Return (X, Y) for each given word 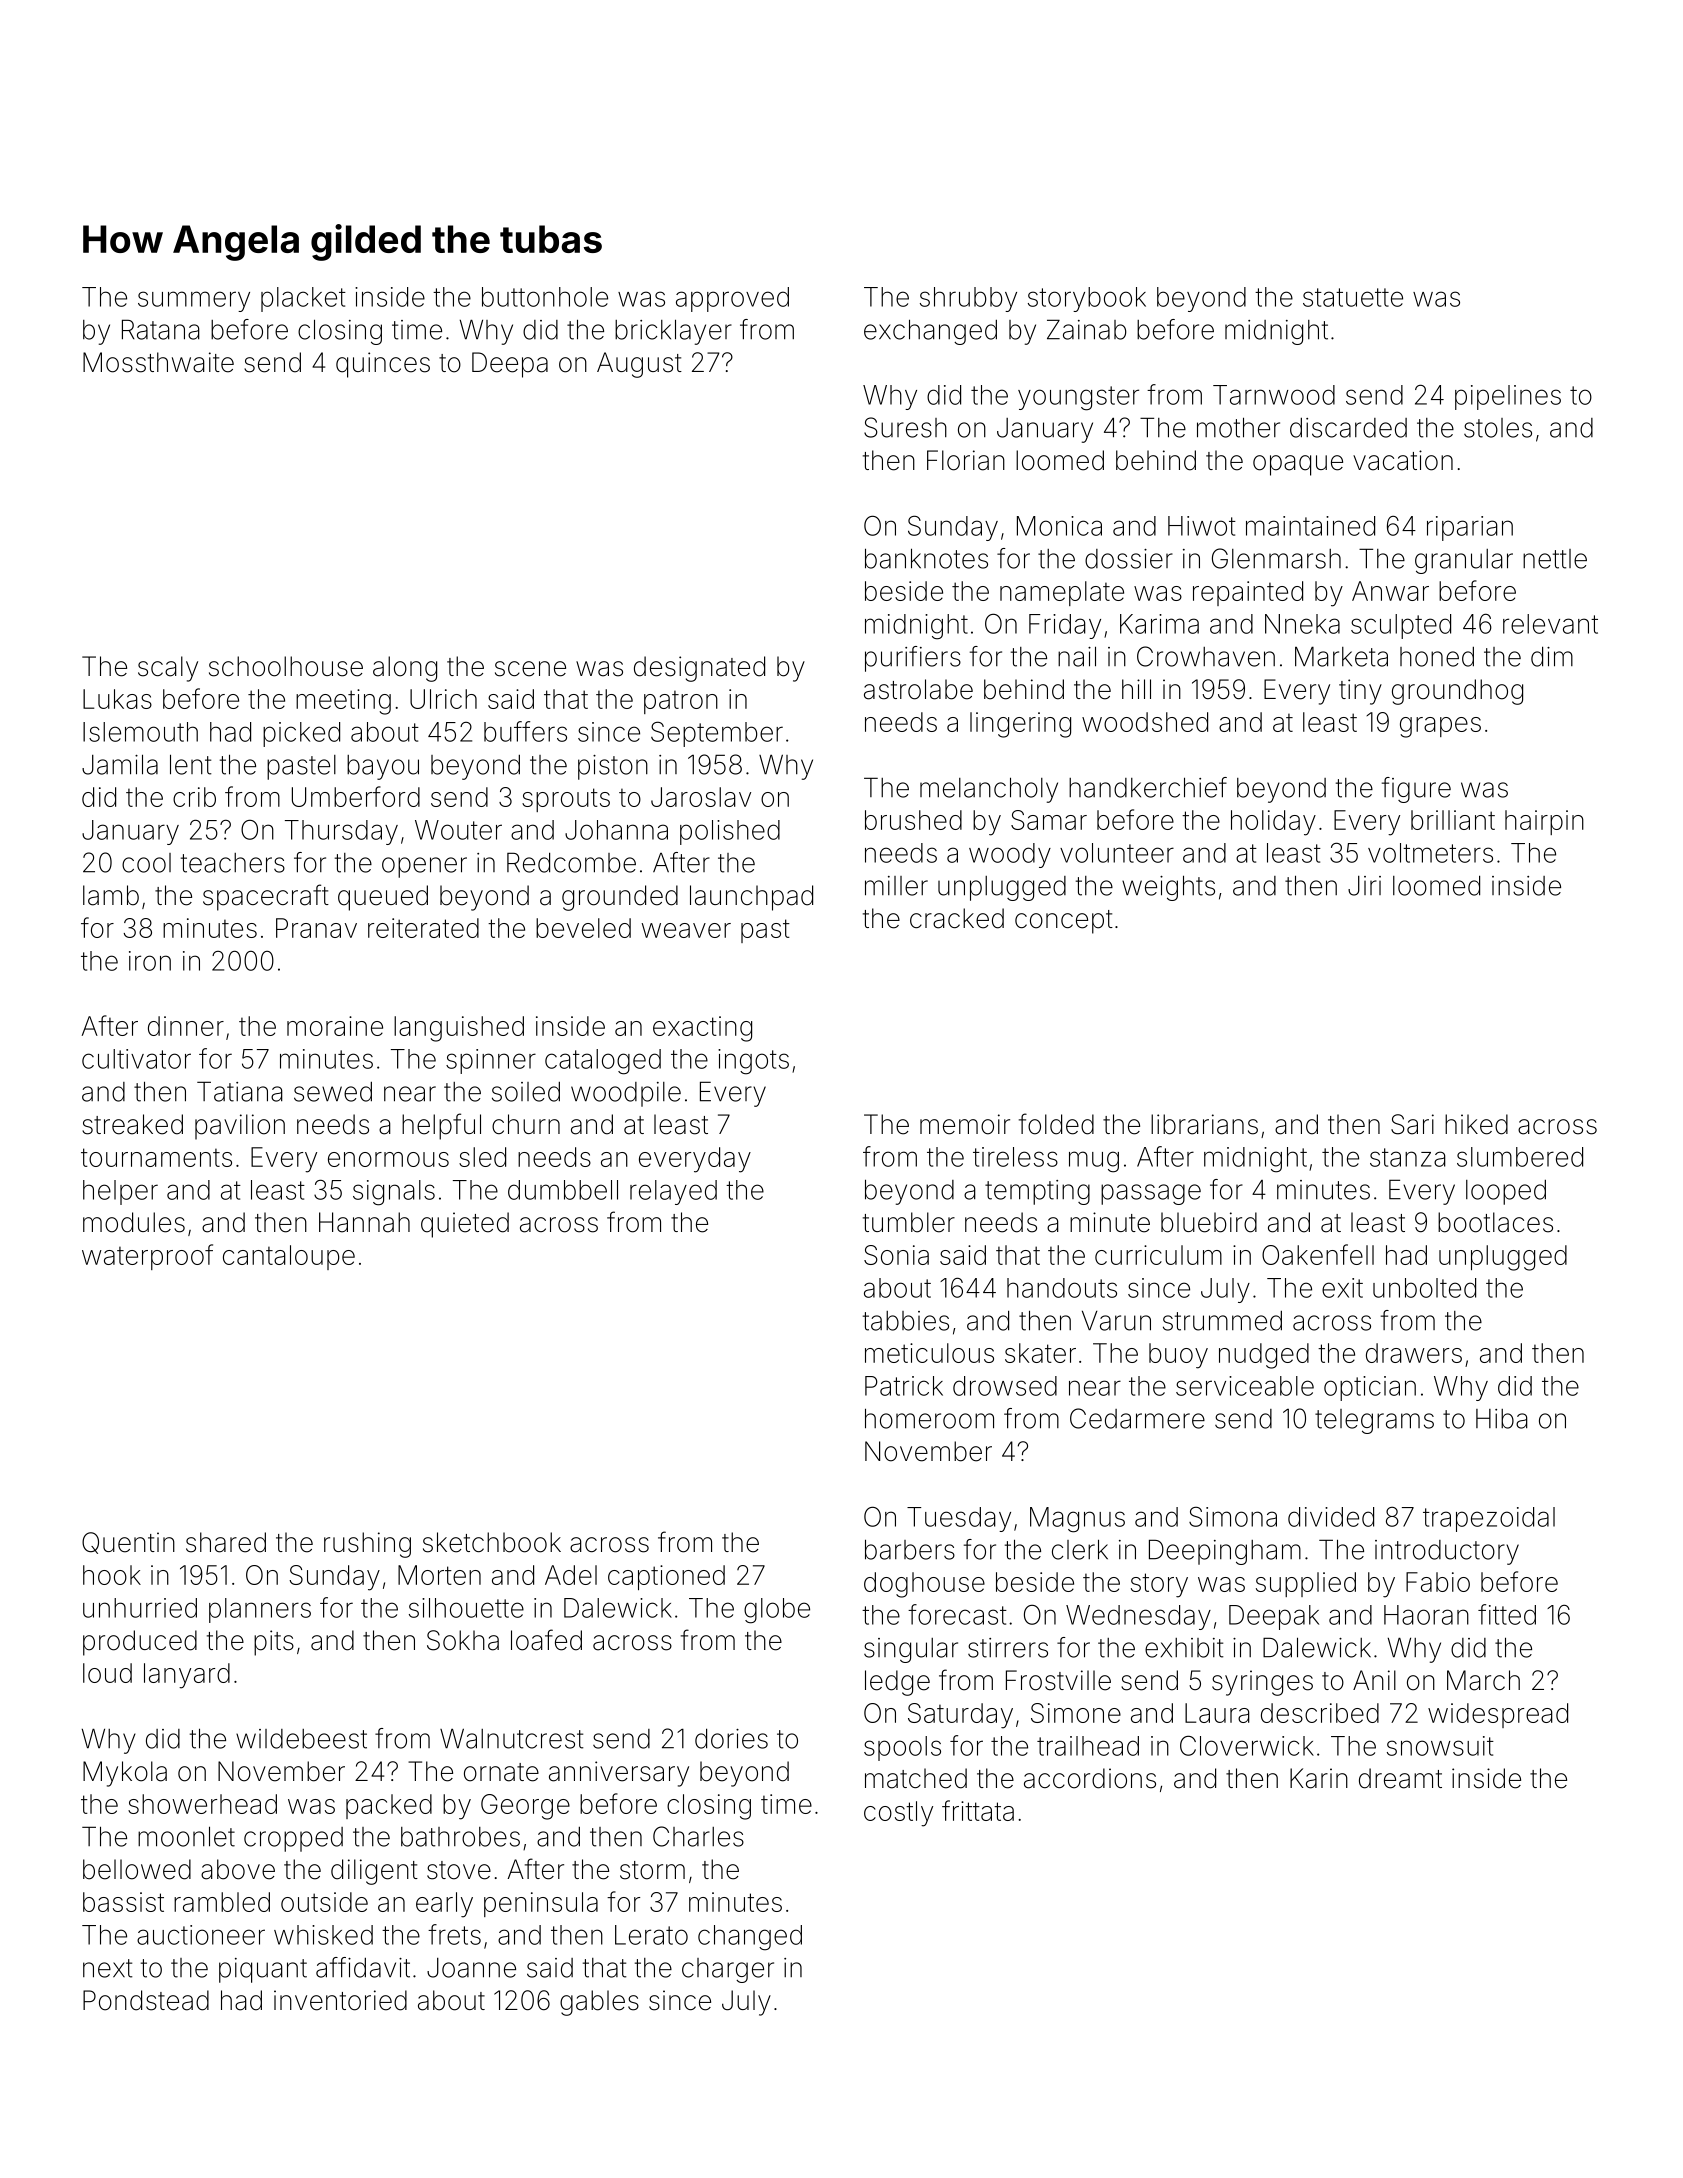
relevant (1550, 624)
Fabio (1438, 1582)
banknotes (926, 558)
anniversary (619, 1774)
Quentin (128, 1543)
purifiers (913, 659)
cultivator (136, 1059)
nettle (1555, 559)
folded (1056, 1124)
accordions (1090, 1778)
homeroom (929, 1418)
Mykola (125, 1774)
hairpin (1544, 822)
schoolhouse (286, 666)
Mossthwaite (158, 362)
